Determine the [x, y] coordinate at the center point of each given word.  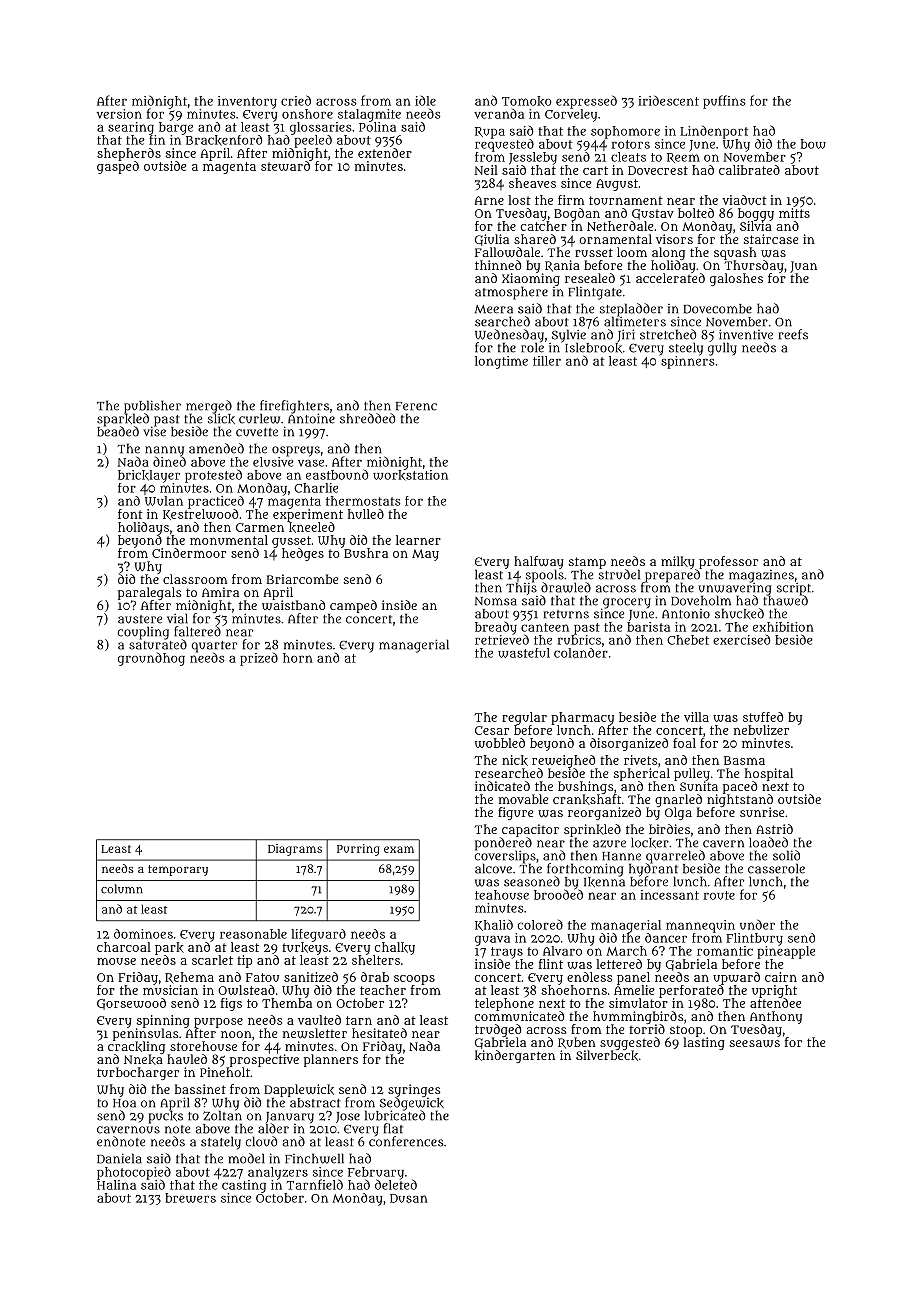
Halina [116, 1185]
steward [285, 166]
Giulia [492, 240]
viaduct [744, 200]
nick [515, 760]
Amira [220, 592]
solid [786, 855]
